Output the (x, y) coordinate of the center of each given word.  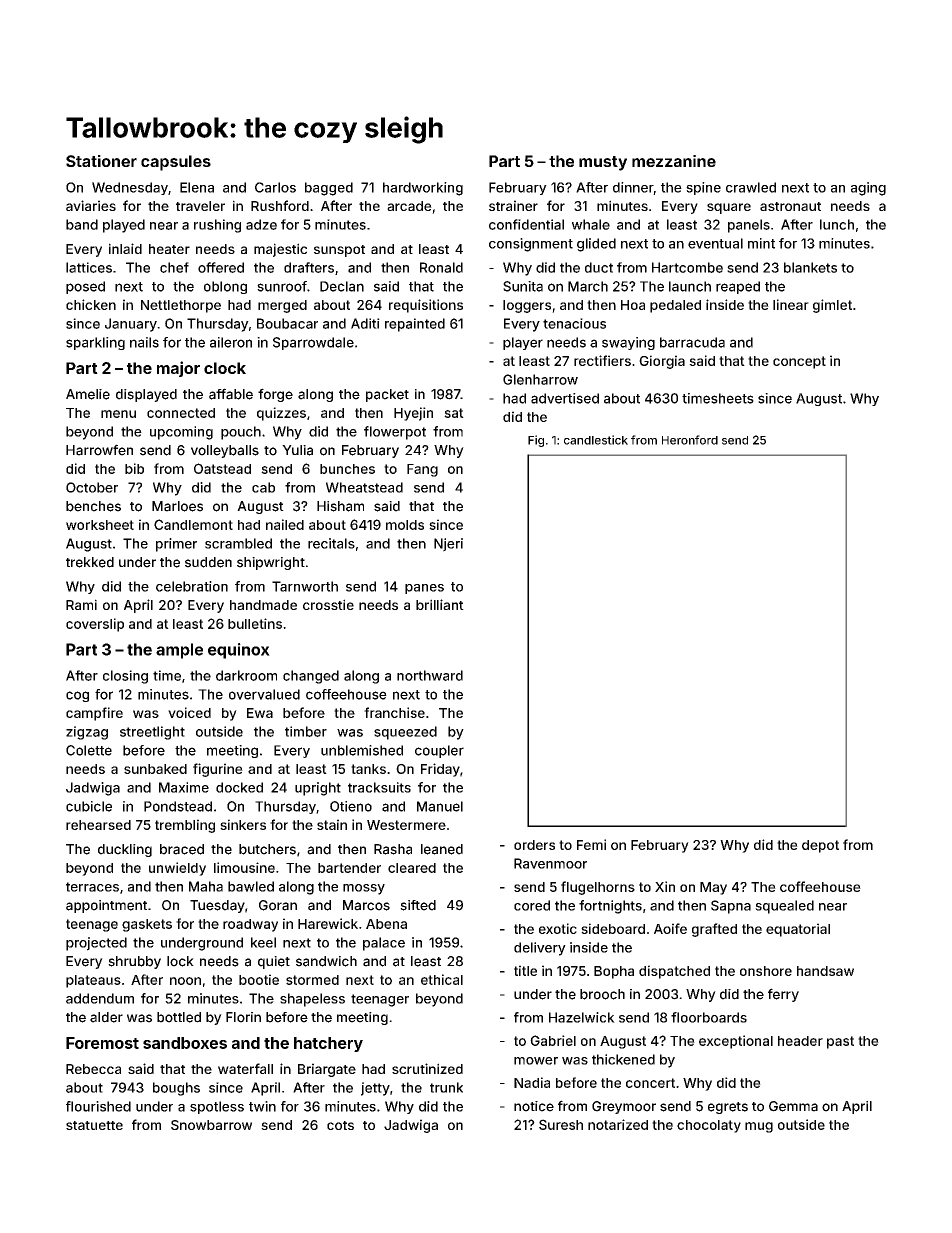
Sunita (523, 286)
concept (799, 362)
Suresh (561, 1124)
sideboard (613, 928)
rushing (217, 226)
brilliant (440, 604)
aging (868, 189)
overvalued (264, 694)
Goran (278, 905)
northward (430, 675)
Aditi (365, 323)
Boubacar (287, 323)
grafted (714, 930)
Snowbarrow (211, 1125)
